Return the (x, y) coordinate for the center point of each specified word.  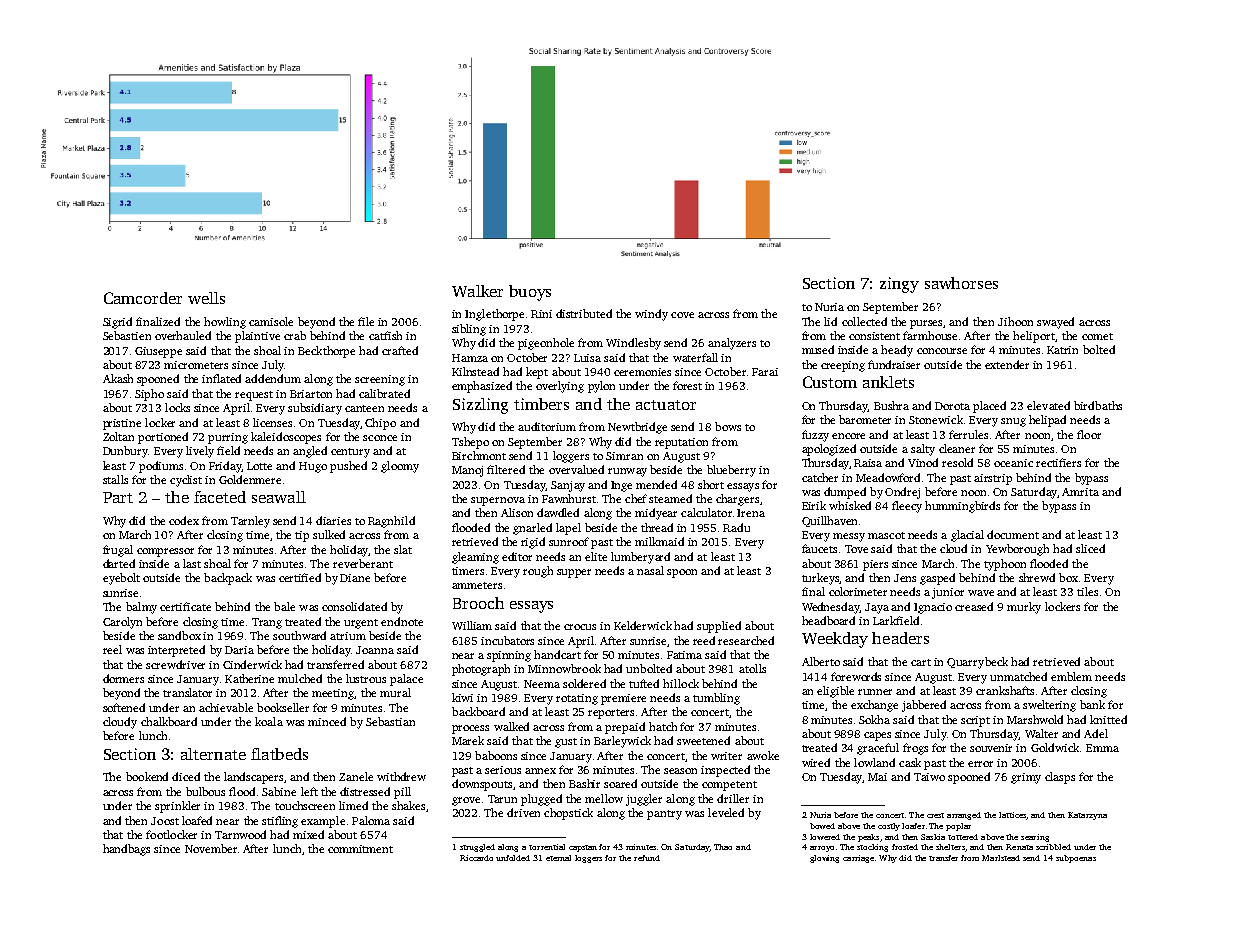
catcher (820, 477)
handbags (126, 850)
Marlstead (1001, 858)
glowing (824, 859)
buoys (530, 293)
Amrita (1080, 492)
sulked (329, 534)
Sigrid (117, 323)
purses (927, 324)
